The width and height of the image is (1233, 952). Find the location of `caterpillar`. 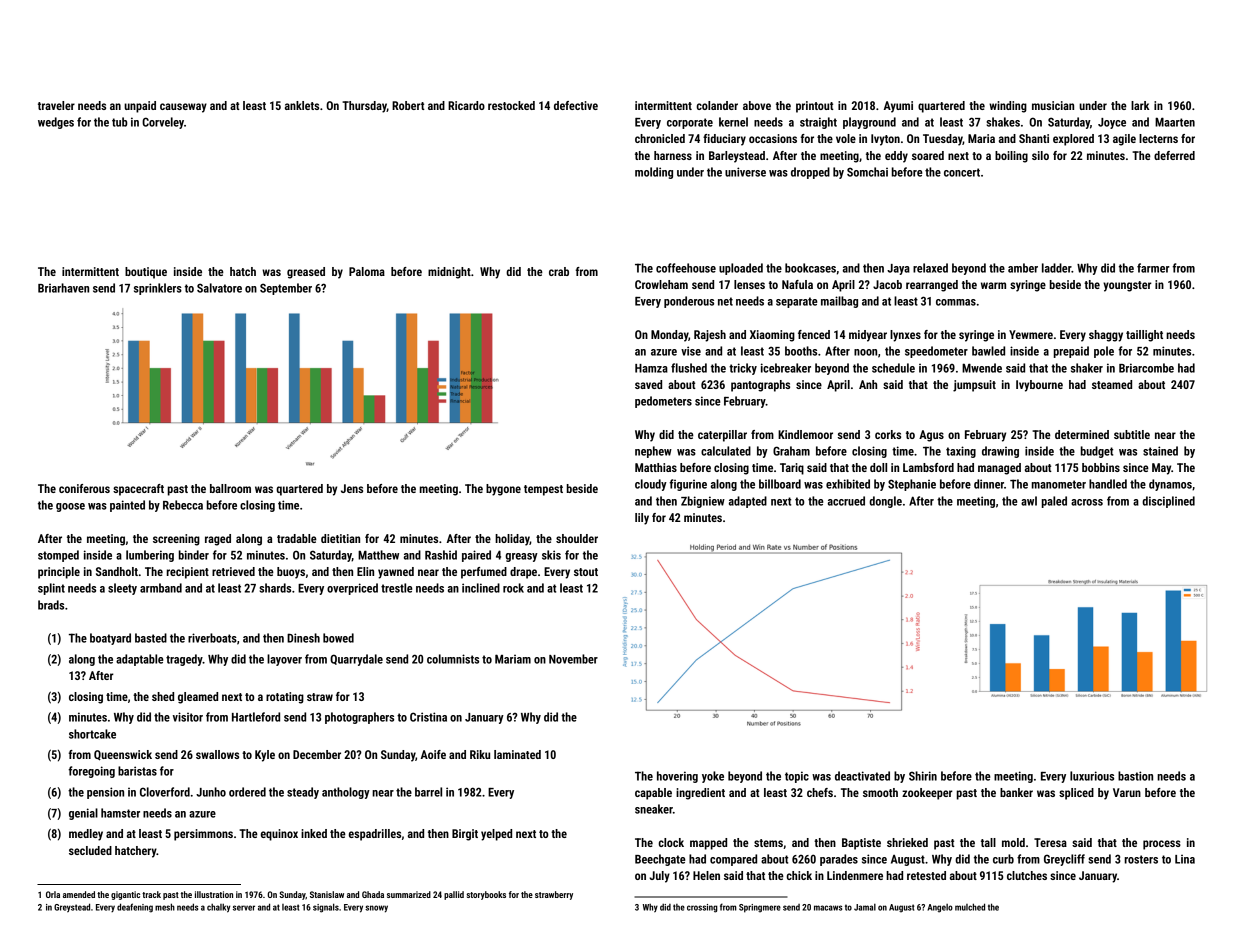

caterpillar is located at coordinates (722, 436).
